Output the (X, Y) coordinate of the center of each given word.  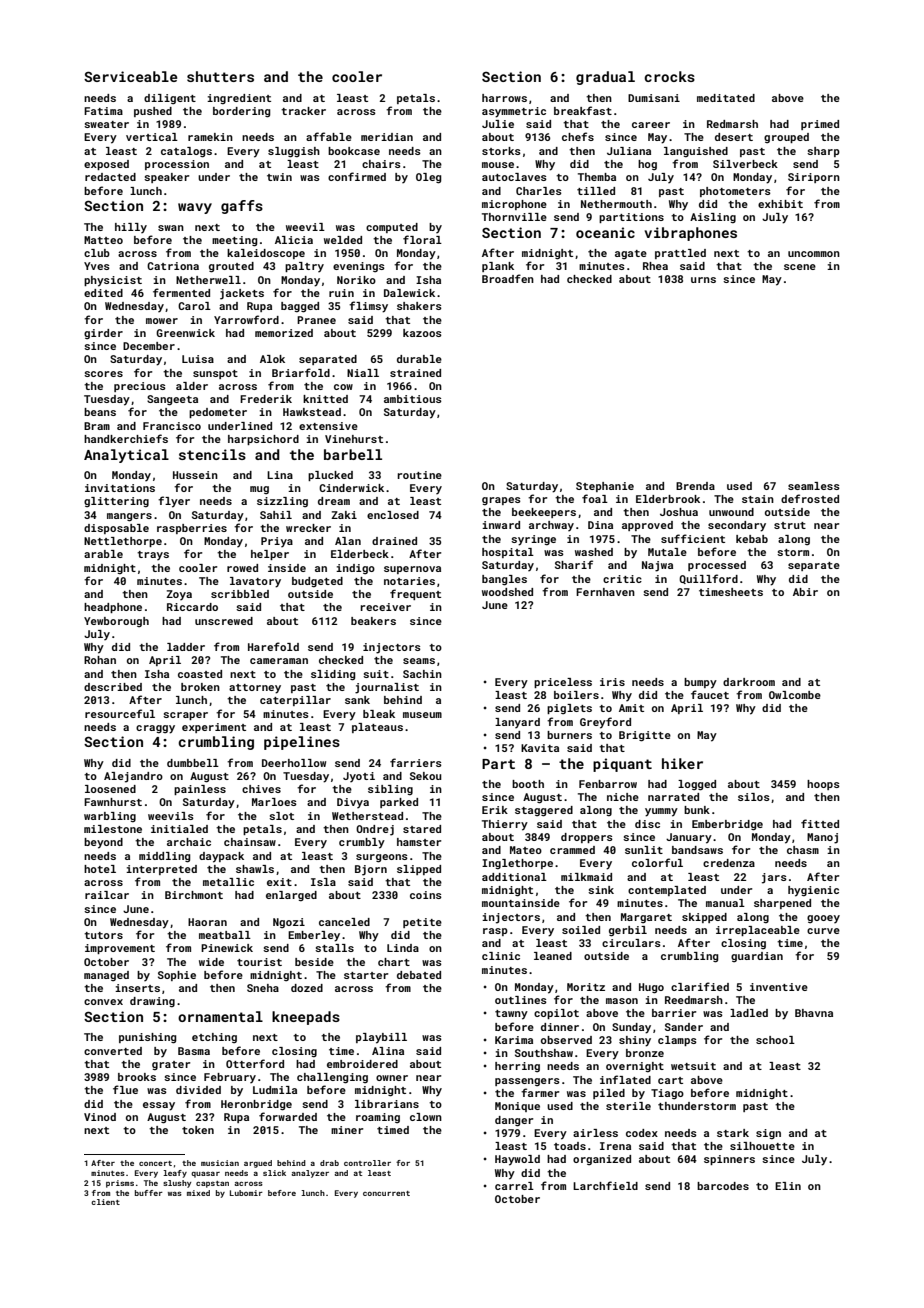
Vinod (100, 1117)
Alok (272, 359)
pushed (153, 112)
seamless (814, 486)
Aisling (713, 218)
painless (200, 790)
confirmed (357, 176)
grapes (501, 501)
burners (569, 735)
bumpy (700, 683)
